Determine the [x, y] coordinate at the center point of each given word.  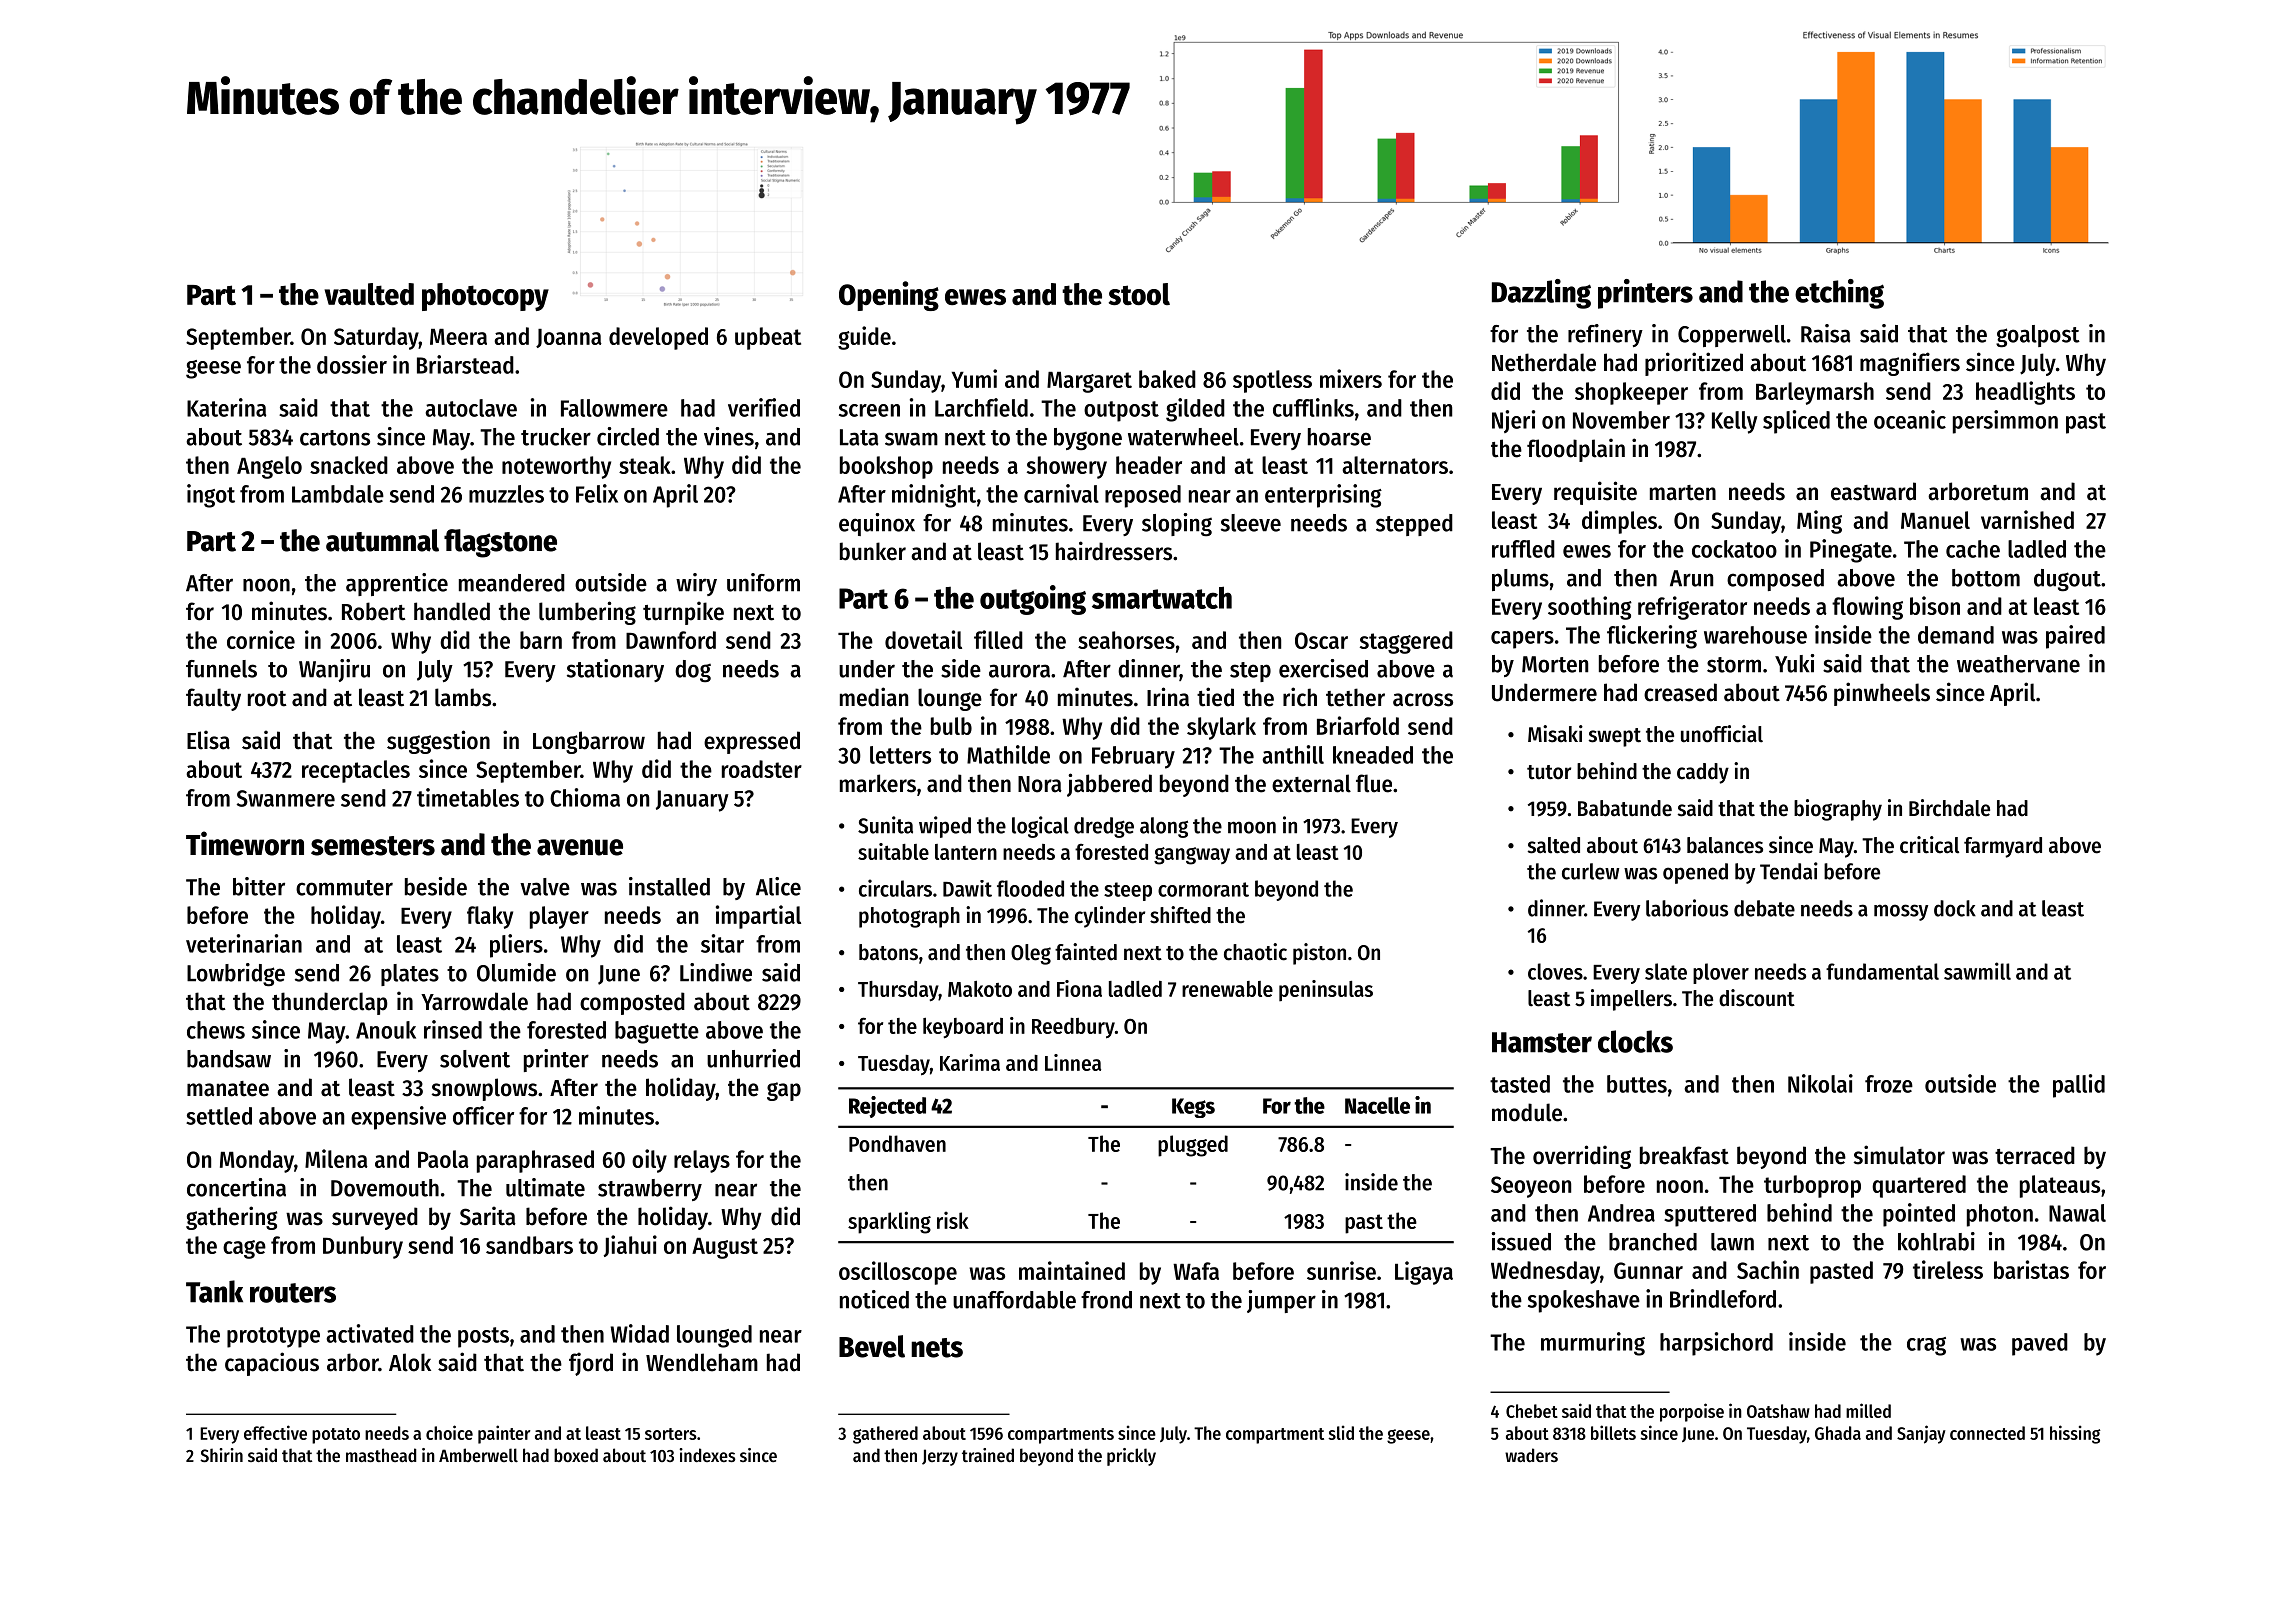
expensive [398, 1118]
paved [2040, 1344]
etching [1839, 294]
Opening [889, 296]
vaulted [369, 294]
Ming [1819, 522]
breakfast [1684, 1155]
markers [878, 783]
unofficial [1722, 734]
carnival [1061, 493]
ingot [211, 496]
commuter [344, 888]
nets [937, 1348]
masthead [381, 1455]
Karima [970, 1062]
